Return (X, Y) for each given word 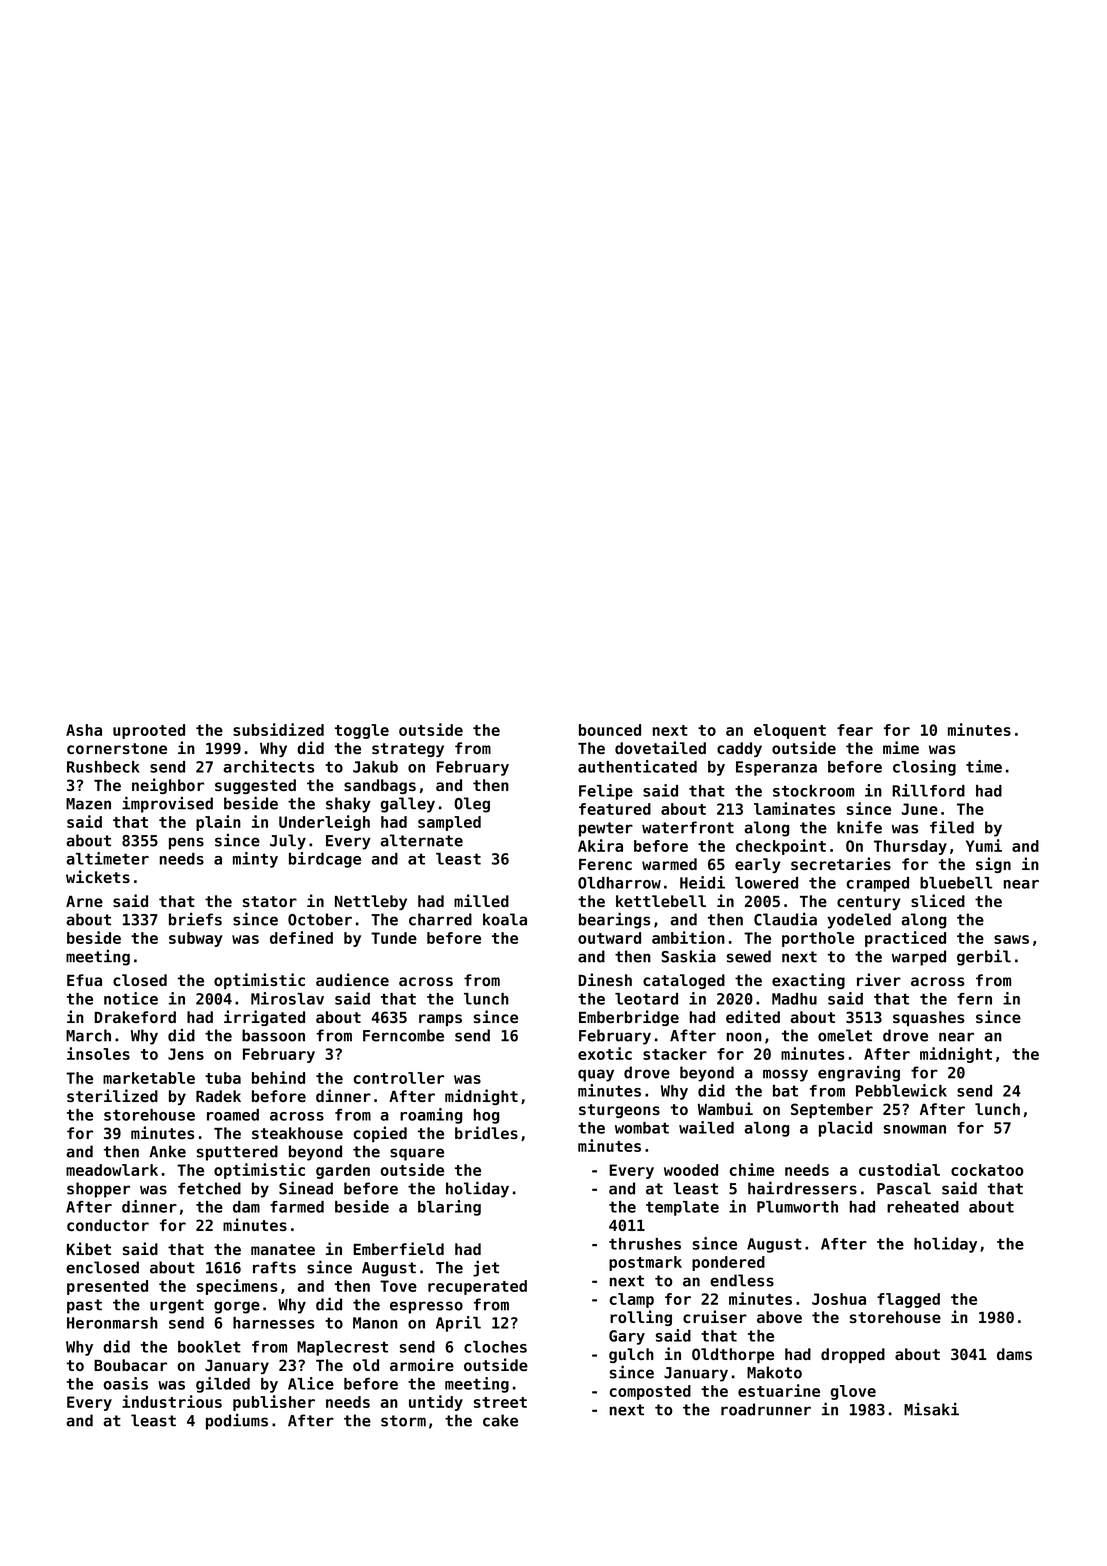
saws (1011, 939)
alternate (421, 840)
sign (993, 865)
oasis (125, 1383)
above (779, 1317)
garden (343, 1171)
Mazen (88, 804)
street (500, 1402)
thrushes (645, 1244)
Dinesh (605, 979)
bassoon (273, 1035)
